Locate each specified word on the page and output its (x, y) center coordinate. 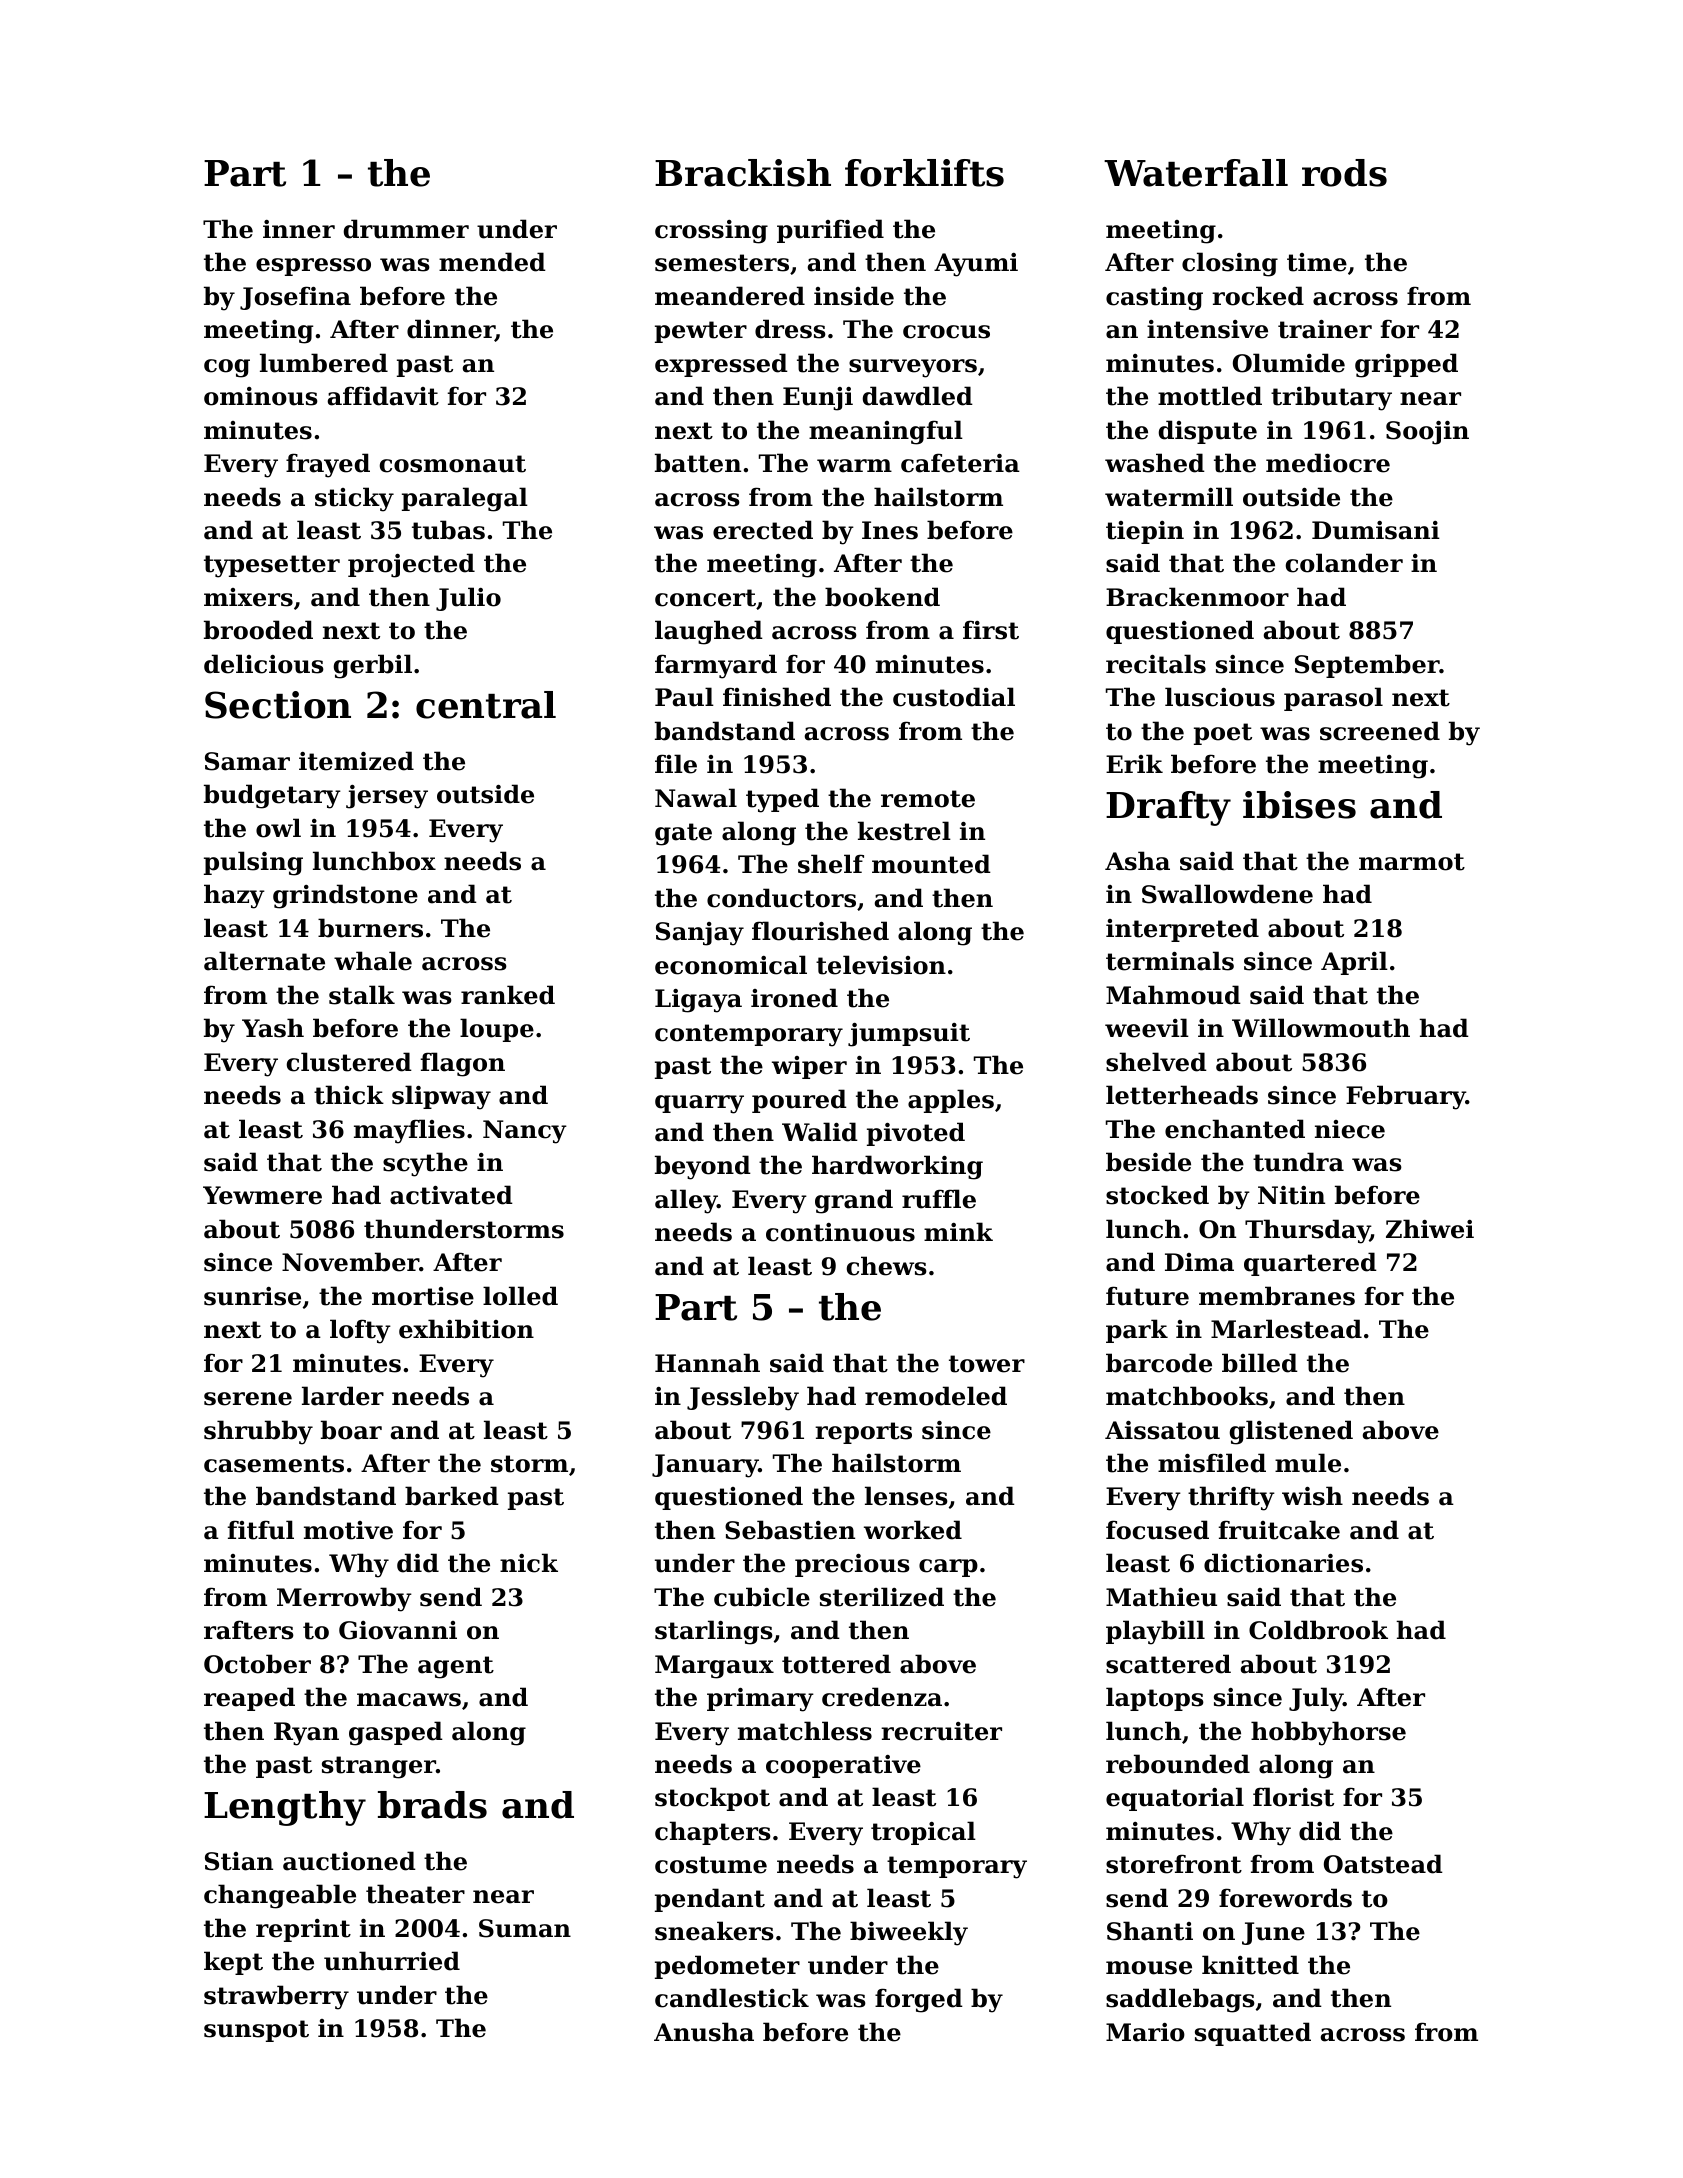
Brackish (743, 173)
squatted (1253, 2034)
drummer (406, 229)
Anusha (704, 2032)
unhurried (392, 1961)
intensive (1207, 329)
